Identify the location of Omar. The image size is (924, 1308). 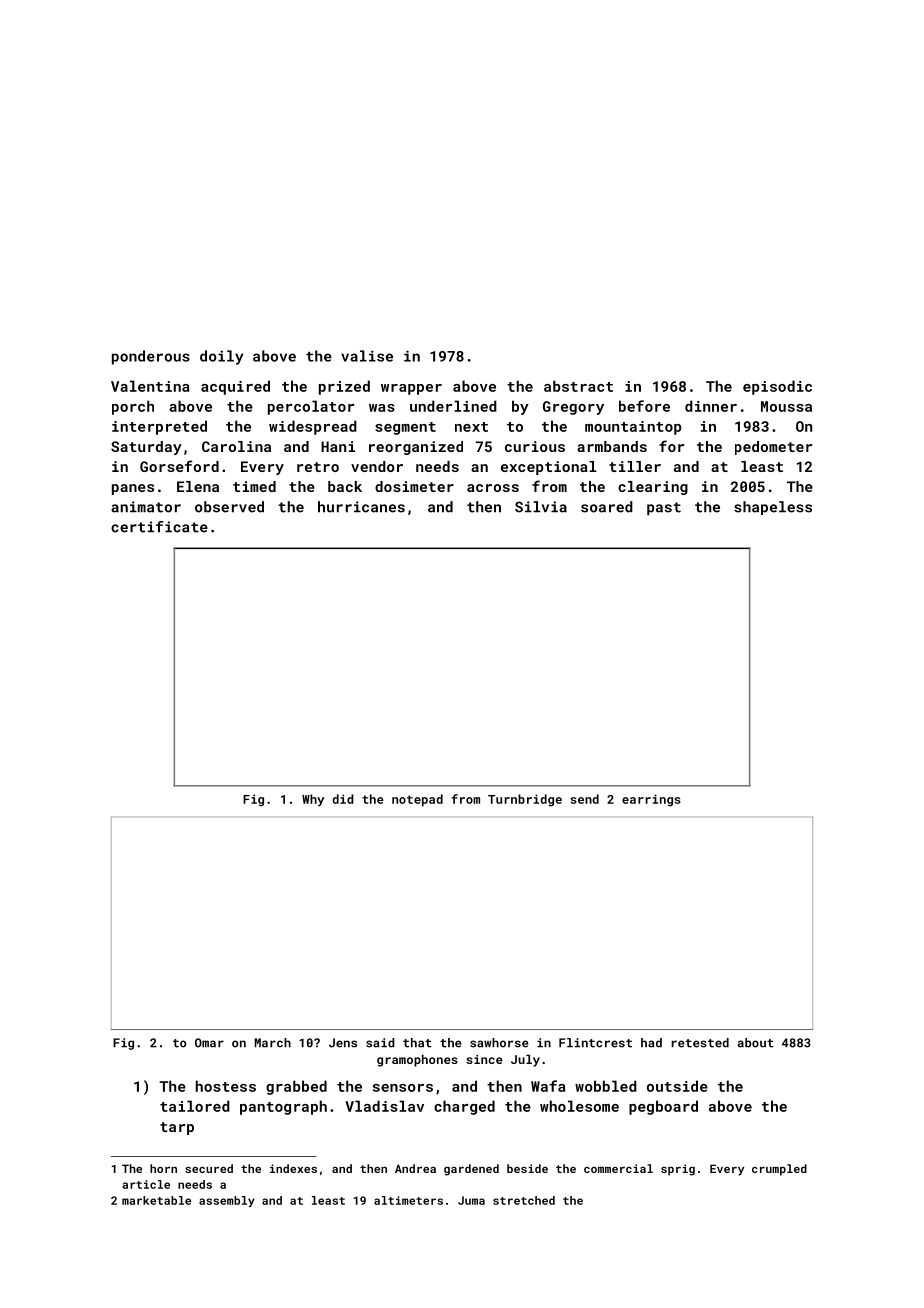
(209, 1043).
